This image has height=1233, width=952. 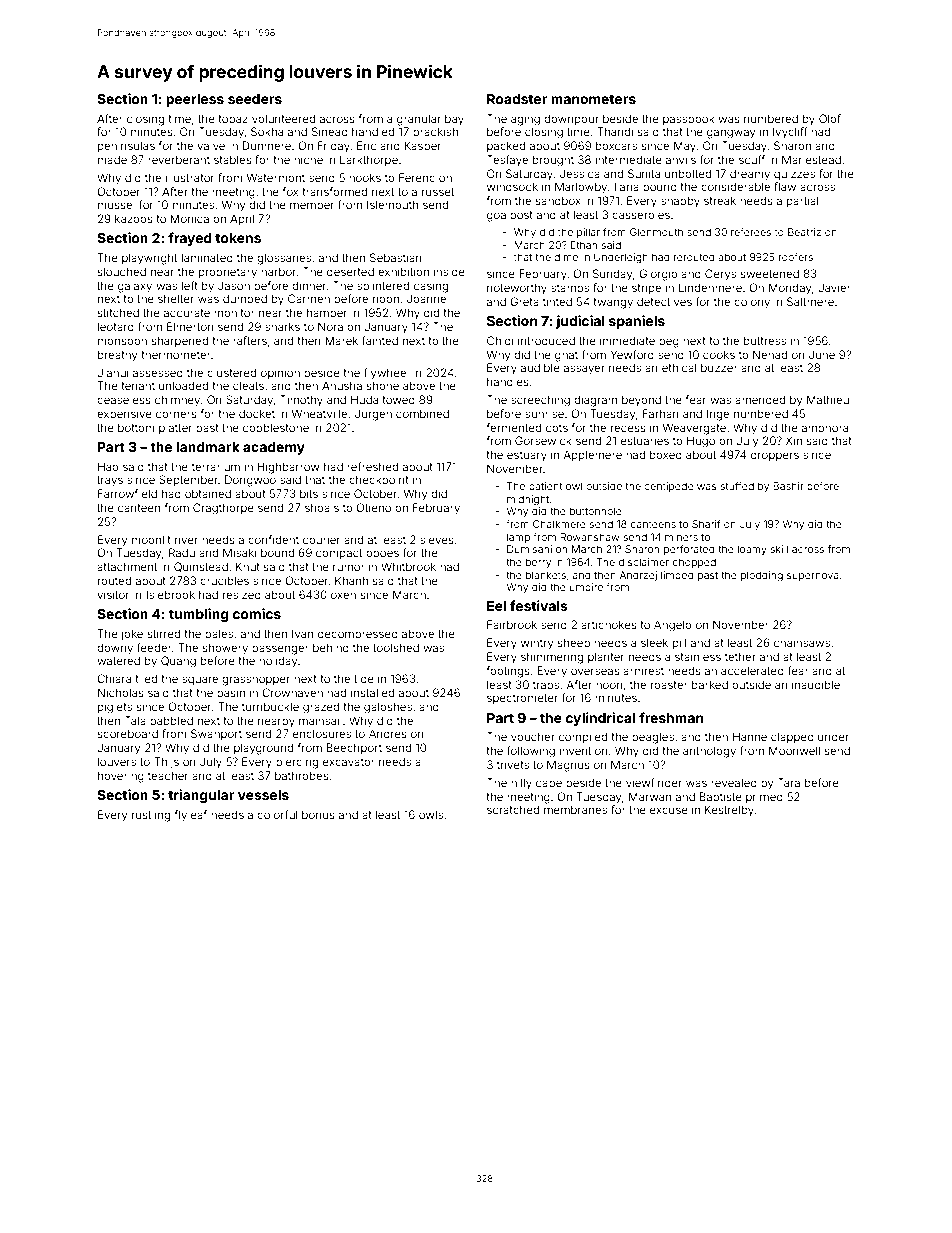 I want to click on topaz, so click(x=233, y=120).
